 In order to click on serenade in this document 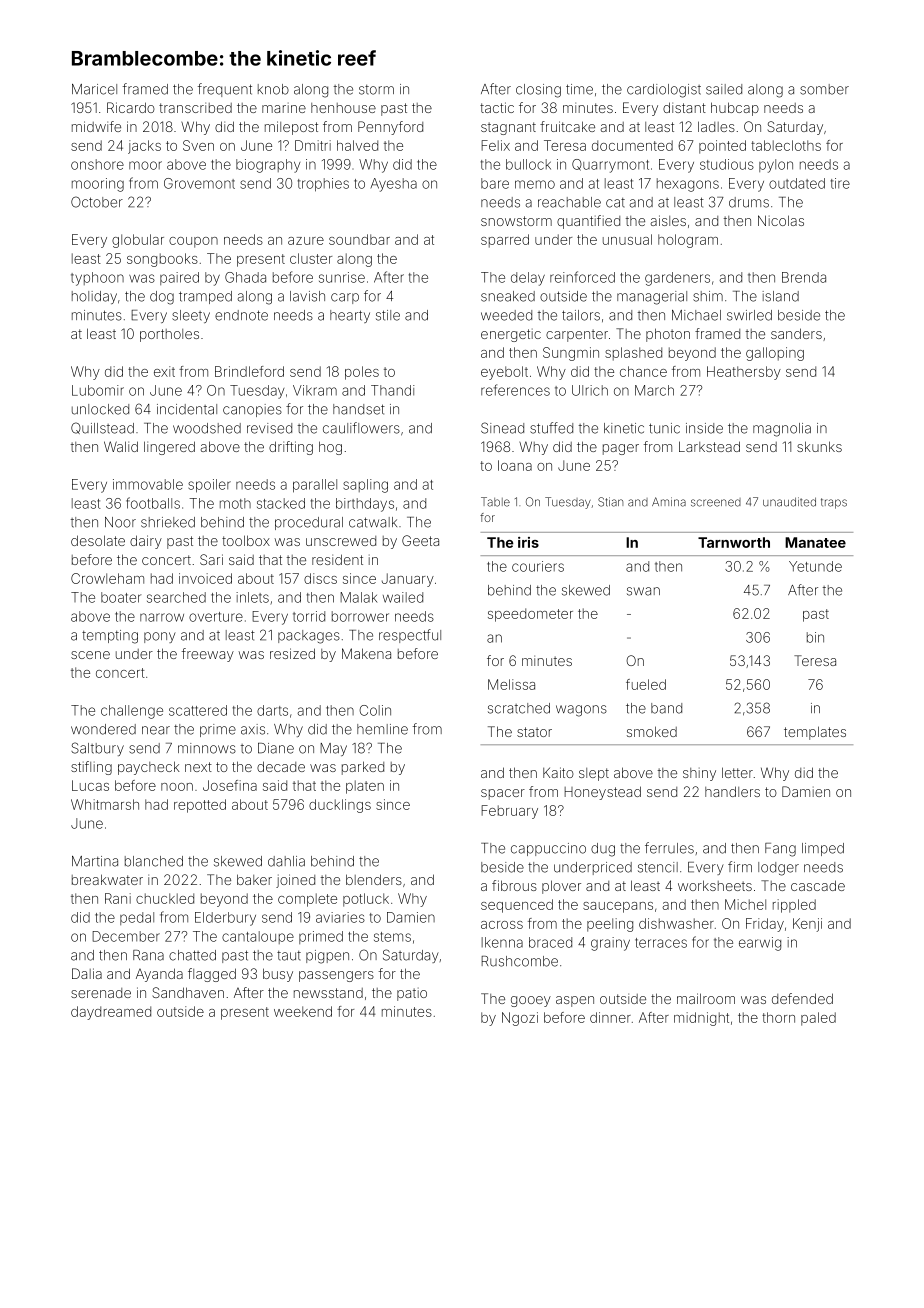, I will do `click(101, 993)`.
